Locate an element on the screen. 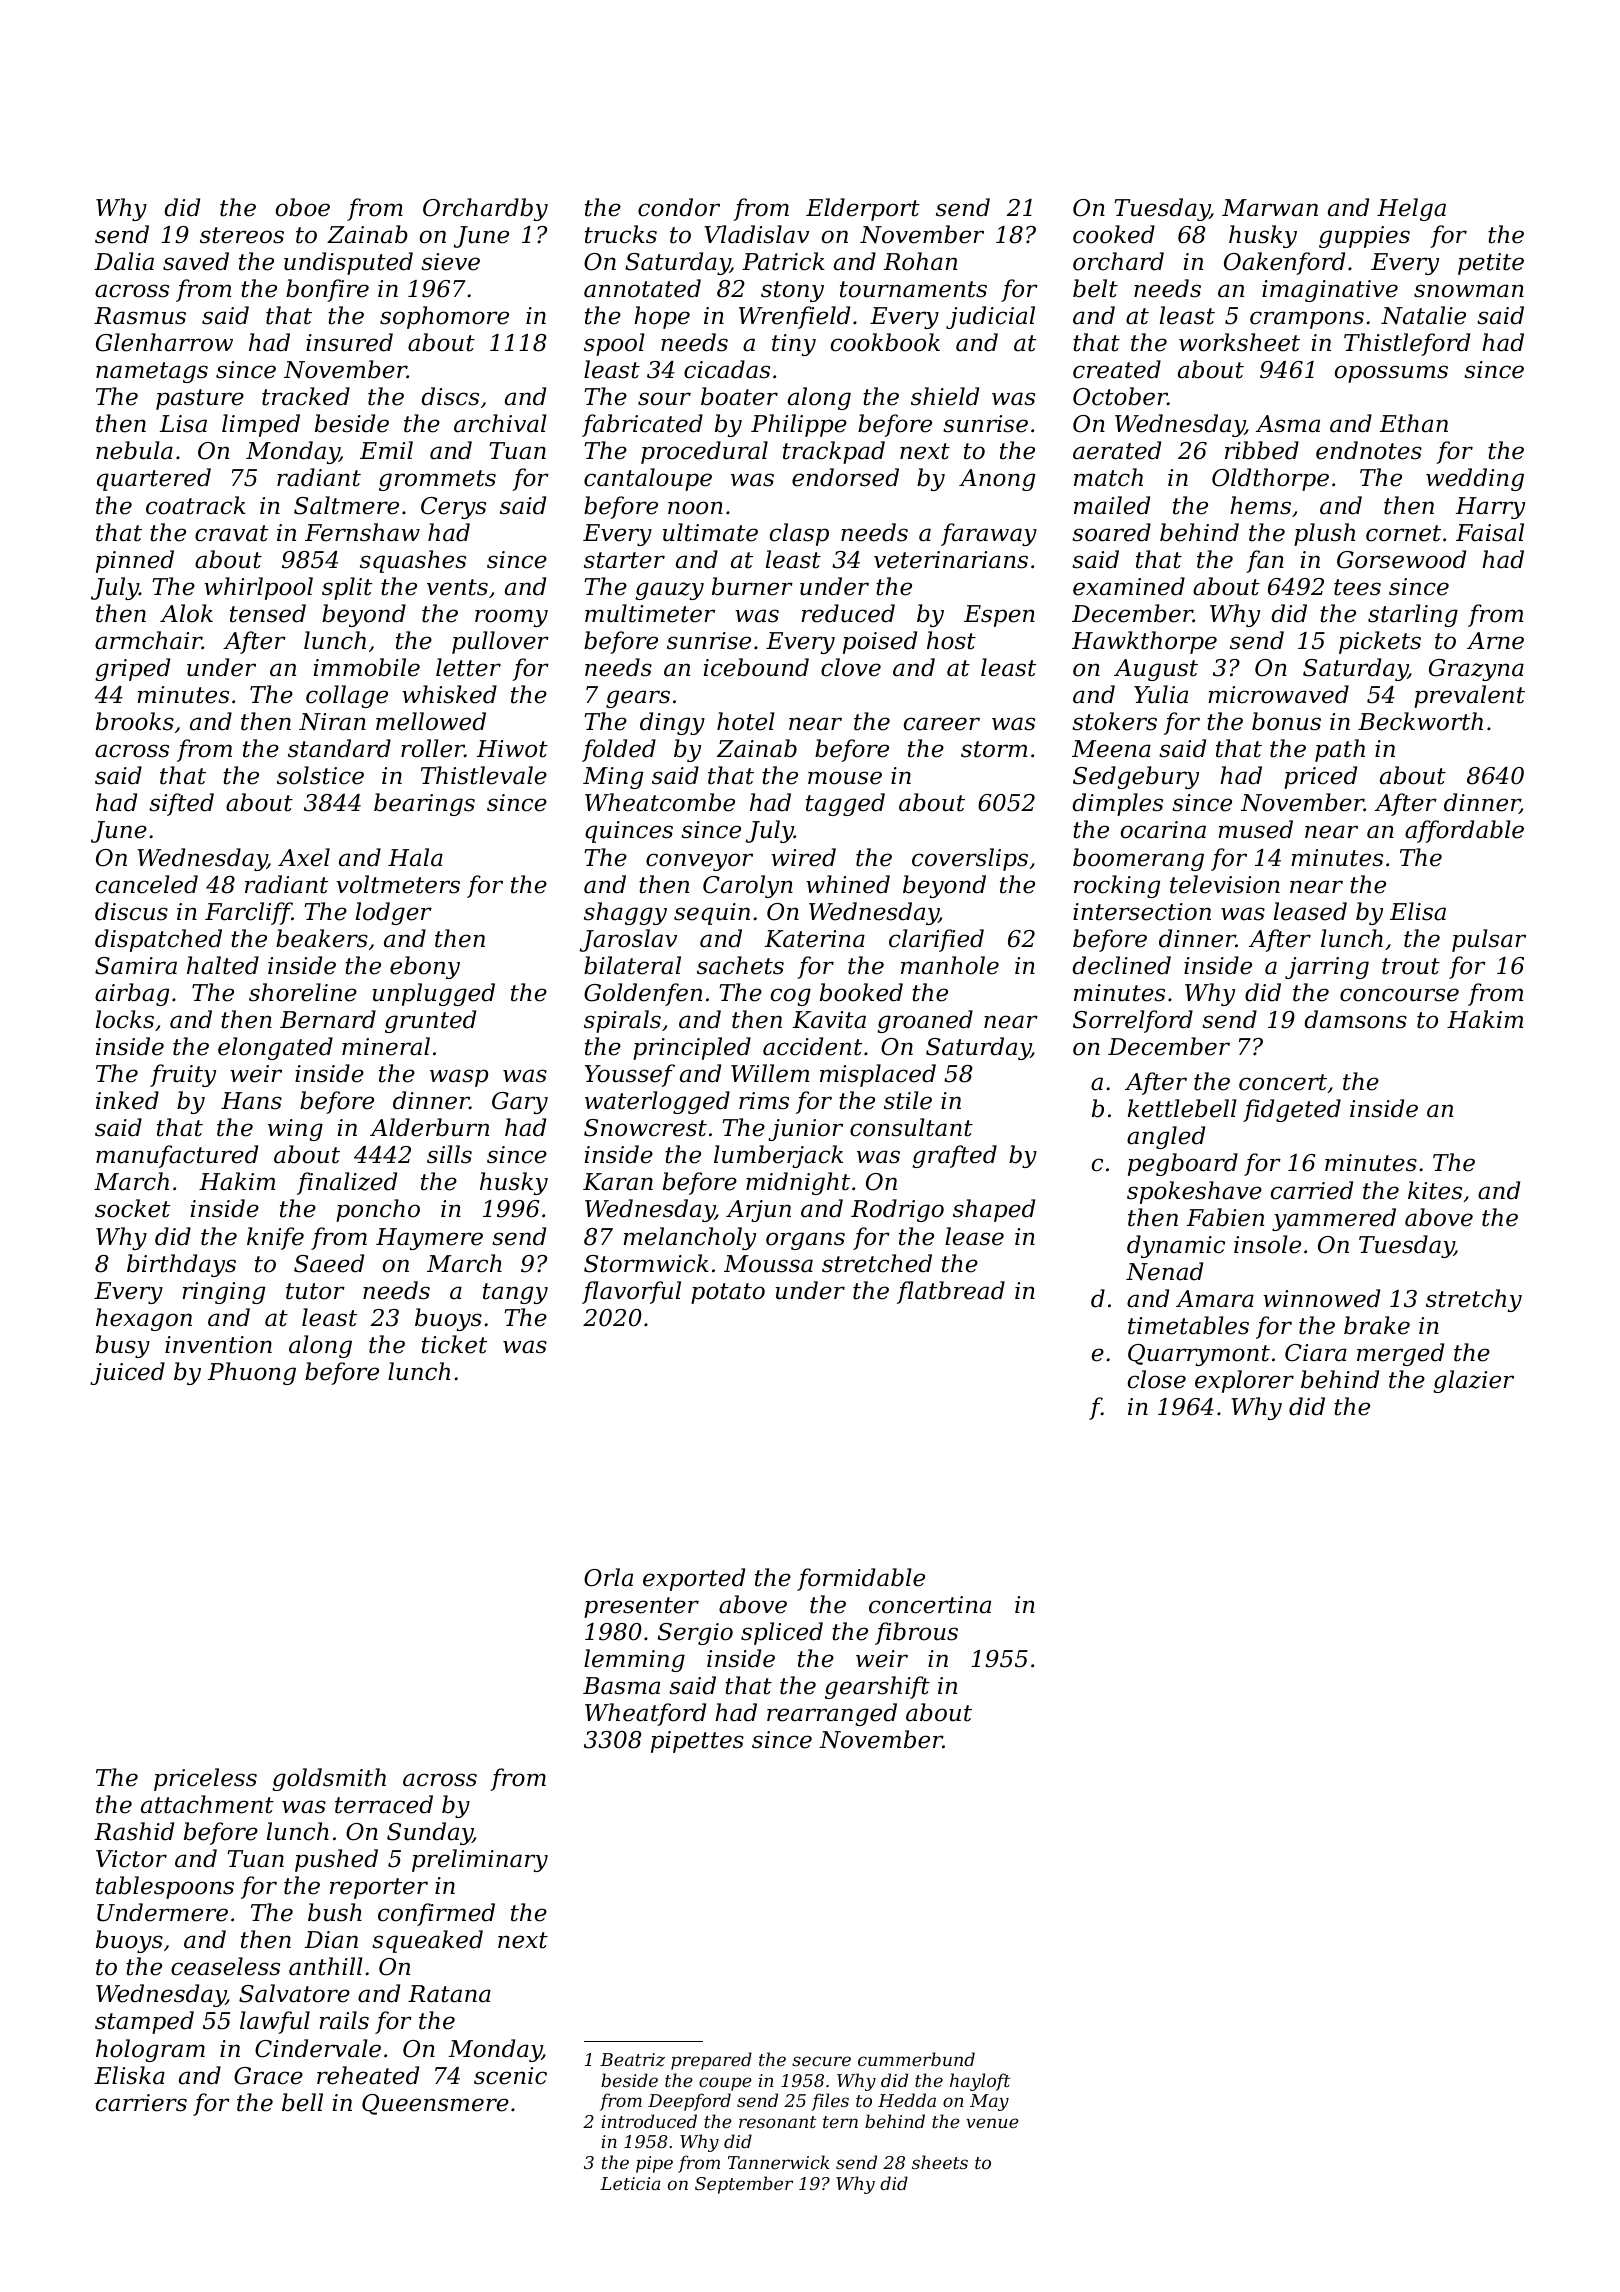  potato is located at coordinates (728, 1293).
